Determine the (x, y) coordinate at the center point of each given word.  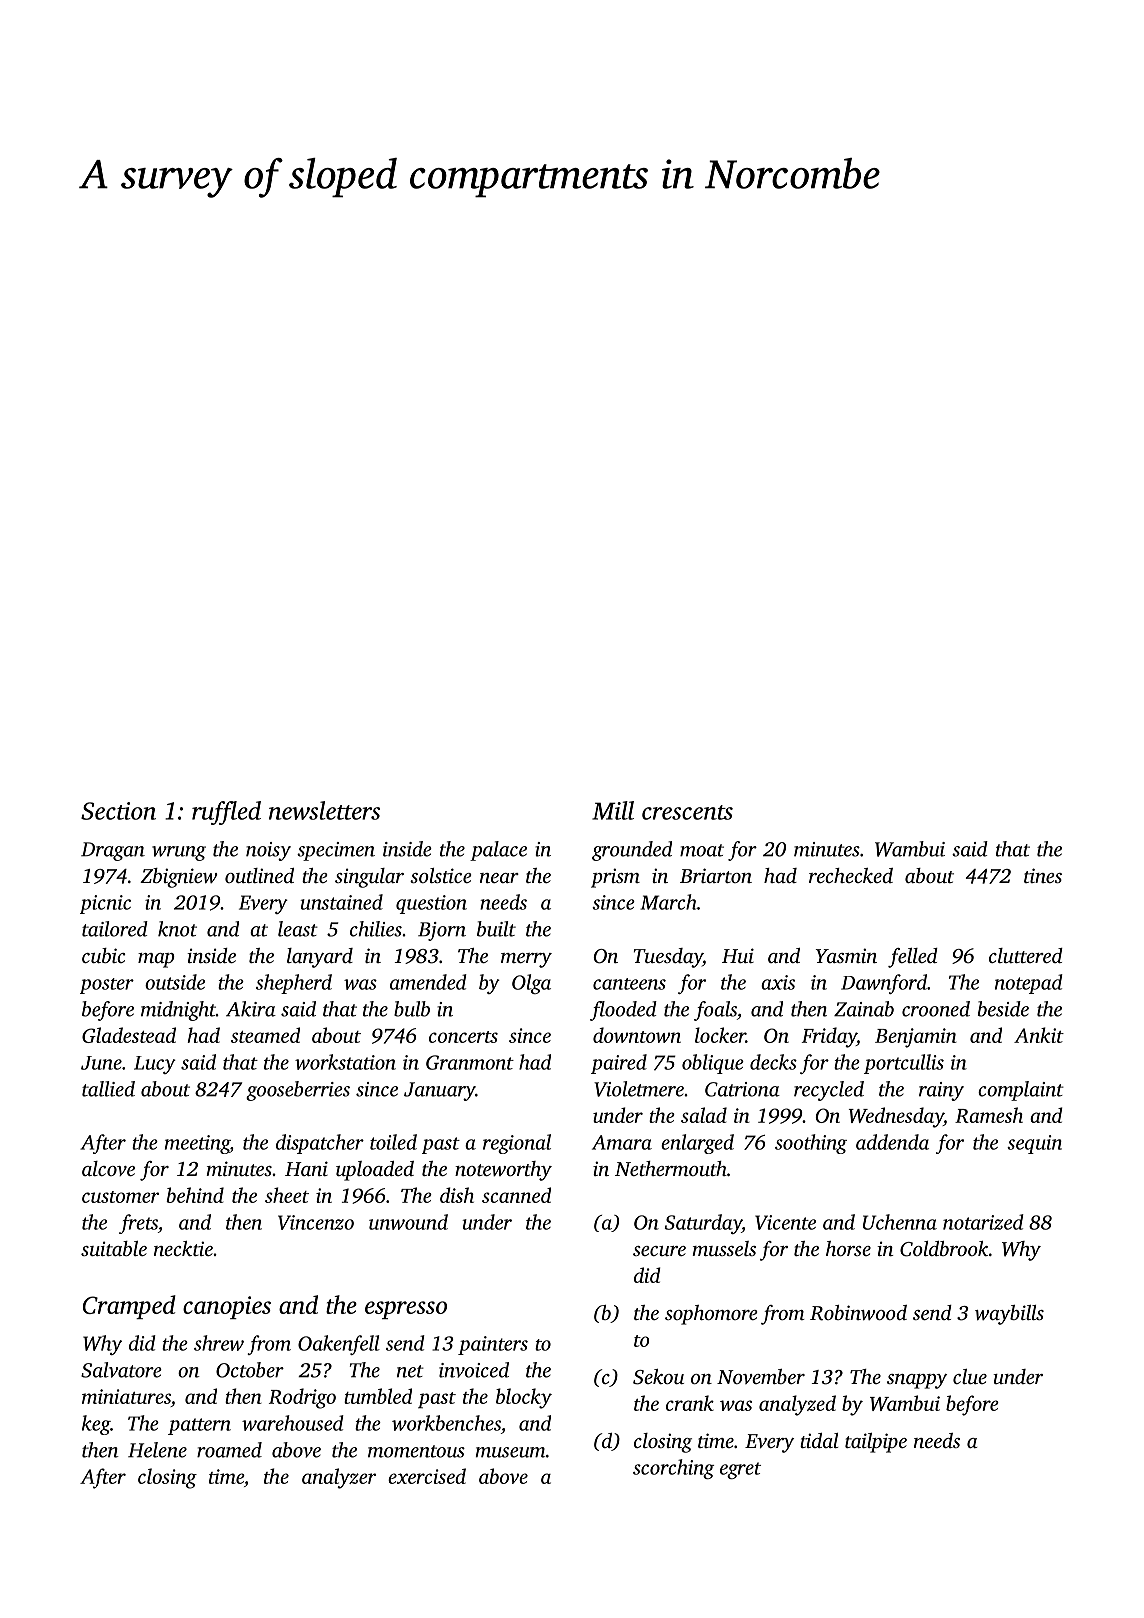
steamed (265, 1035)
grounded (632, 851)
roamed (229, 1450)
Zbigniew (178, 878)
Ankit (1039, 1035)
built (496, 929)
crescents (687, 812)
